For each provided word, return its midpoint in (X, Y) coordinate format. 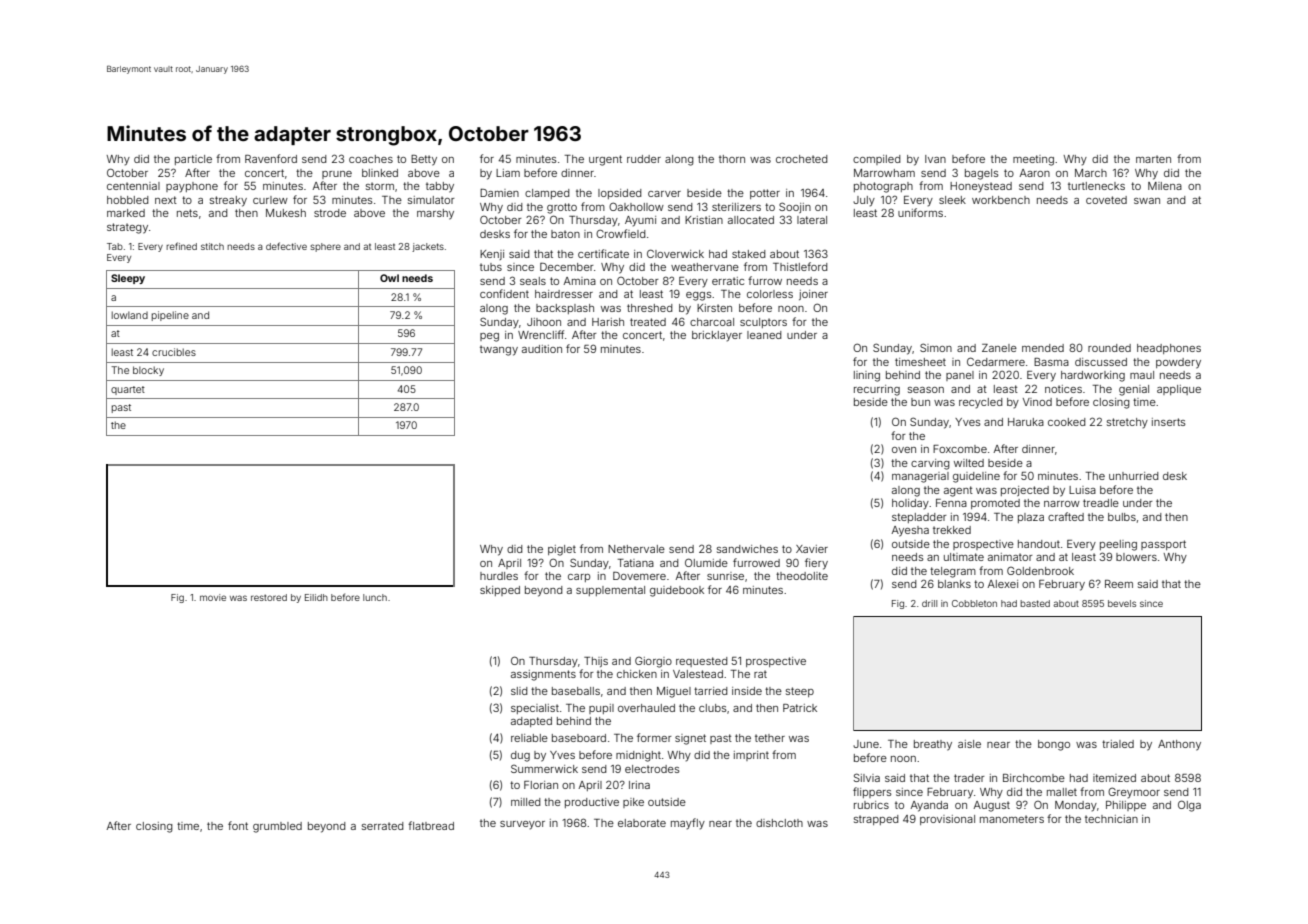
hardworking (1093, 376)
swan (1147, 201)
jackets (428, 247)
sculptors (763, 323)
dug (520, 756)
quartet (128, 390)
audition (542, 349)
